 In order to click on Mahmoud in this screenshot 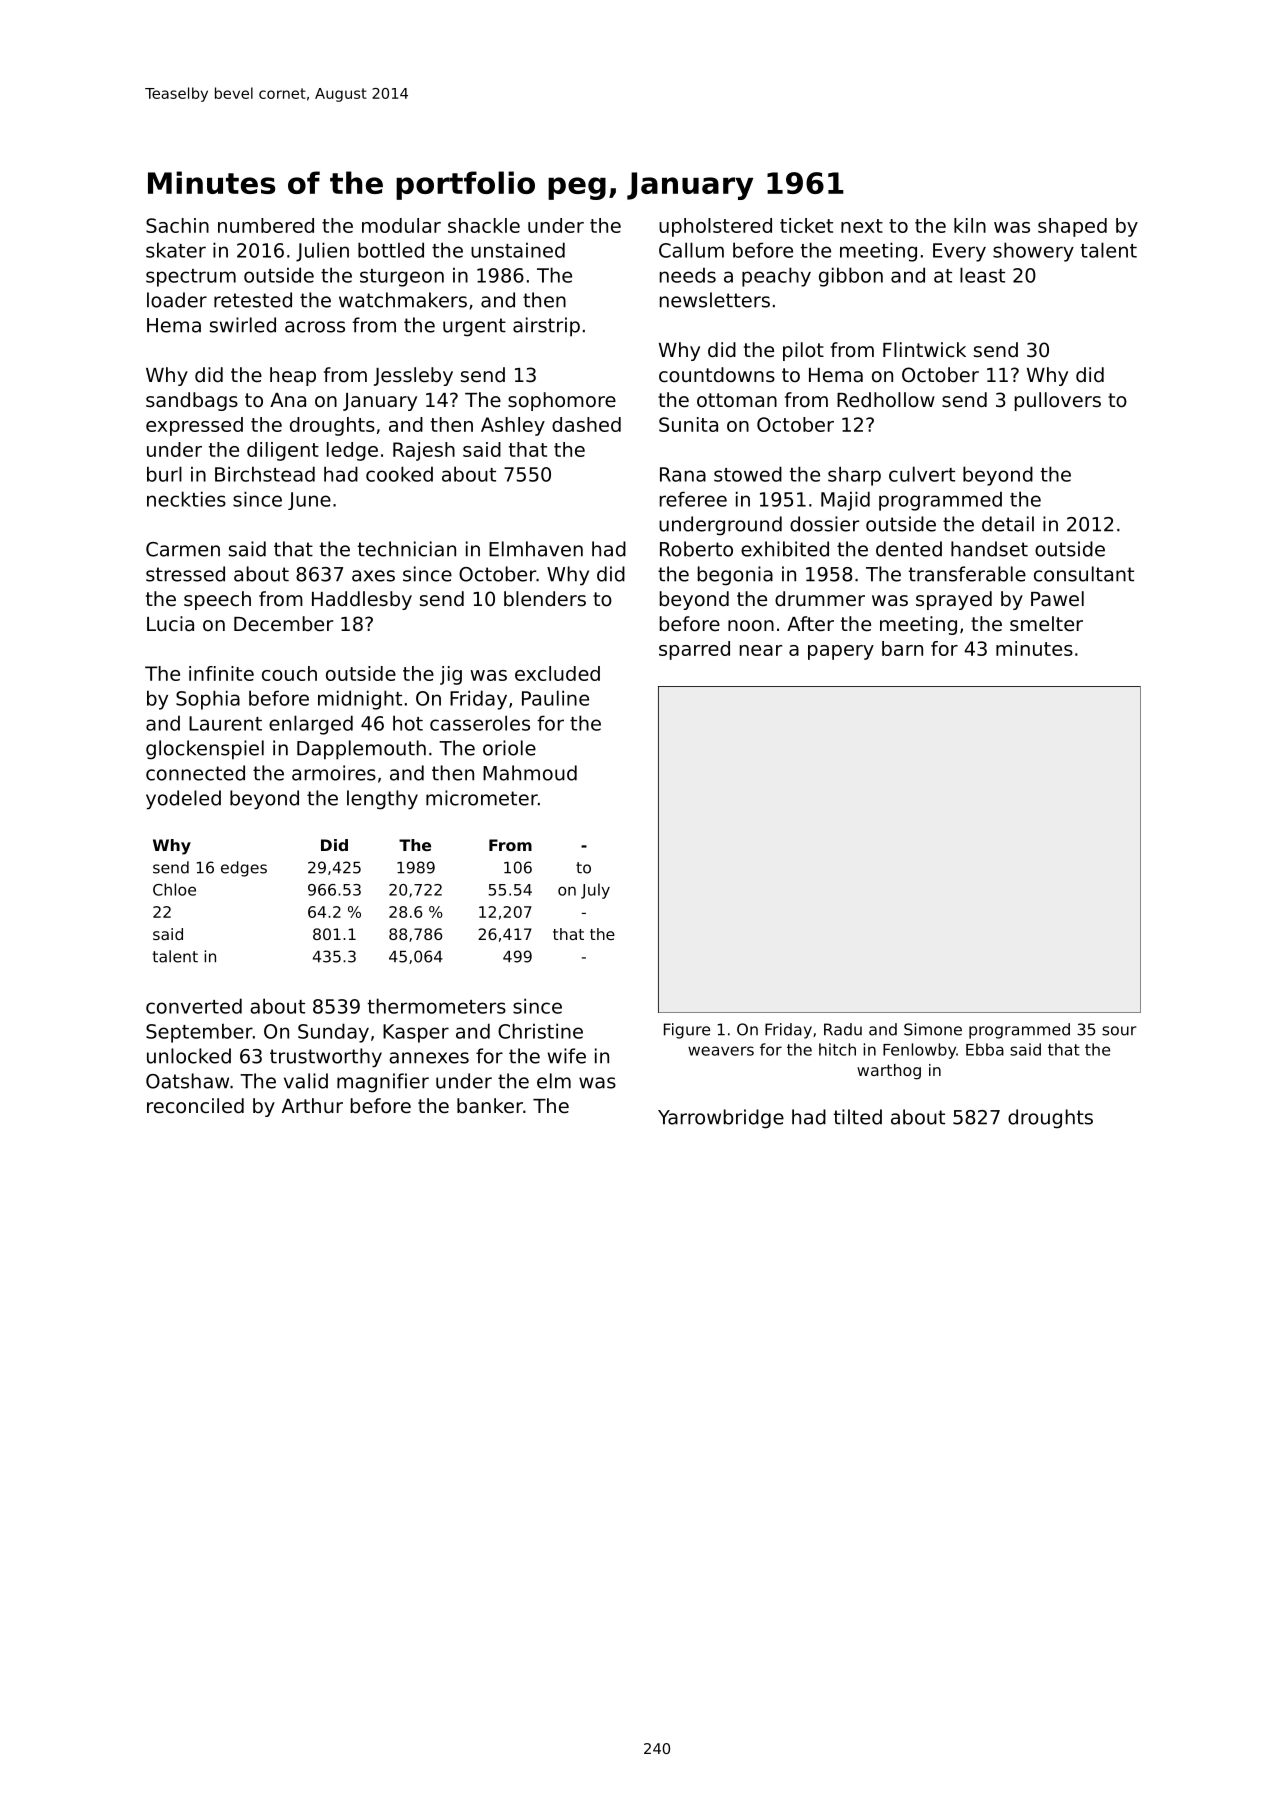, I will do `click(530, 773)`.
